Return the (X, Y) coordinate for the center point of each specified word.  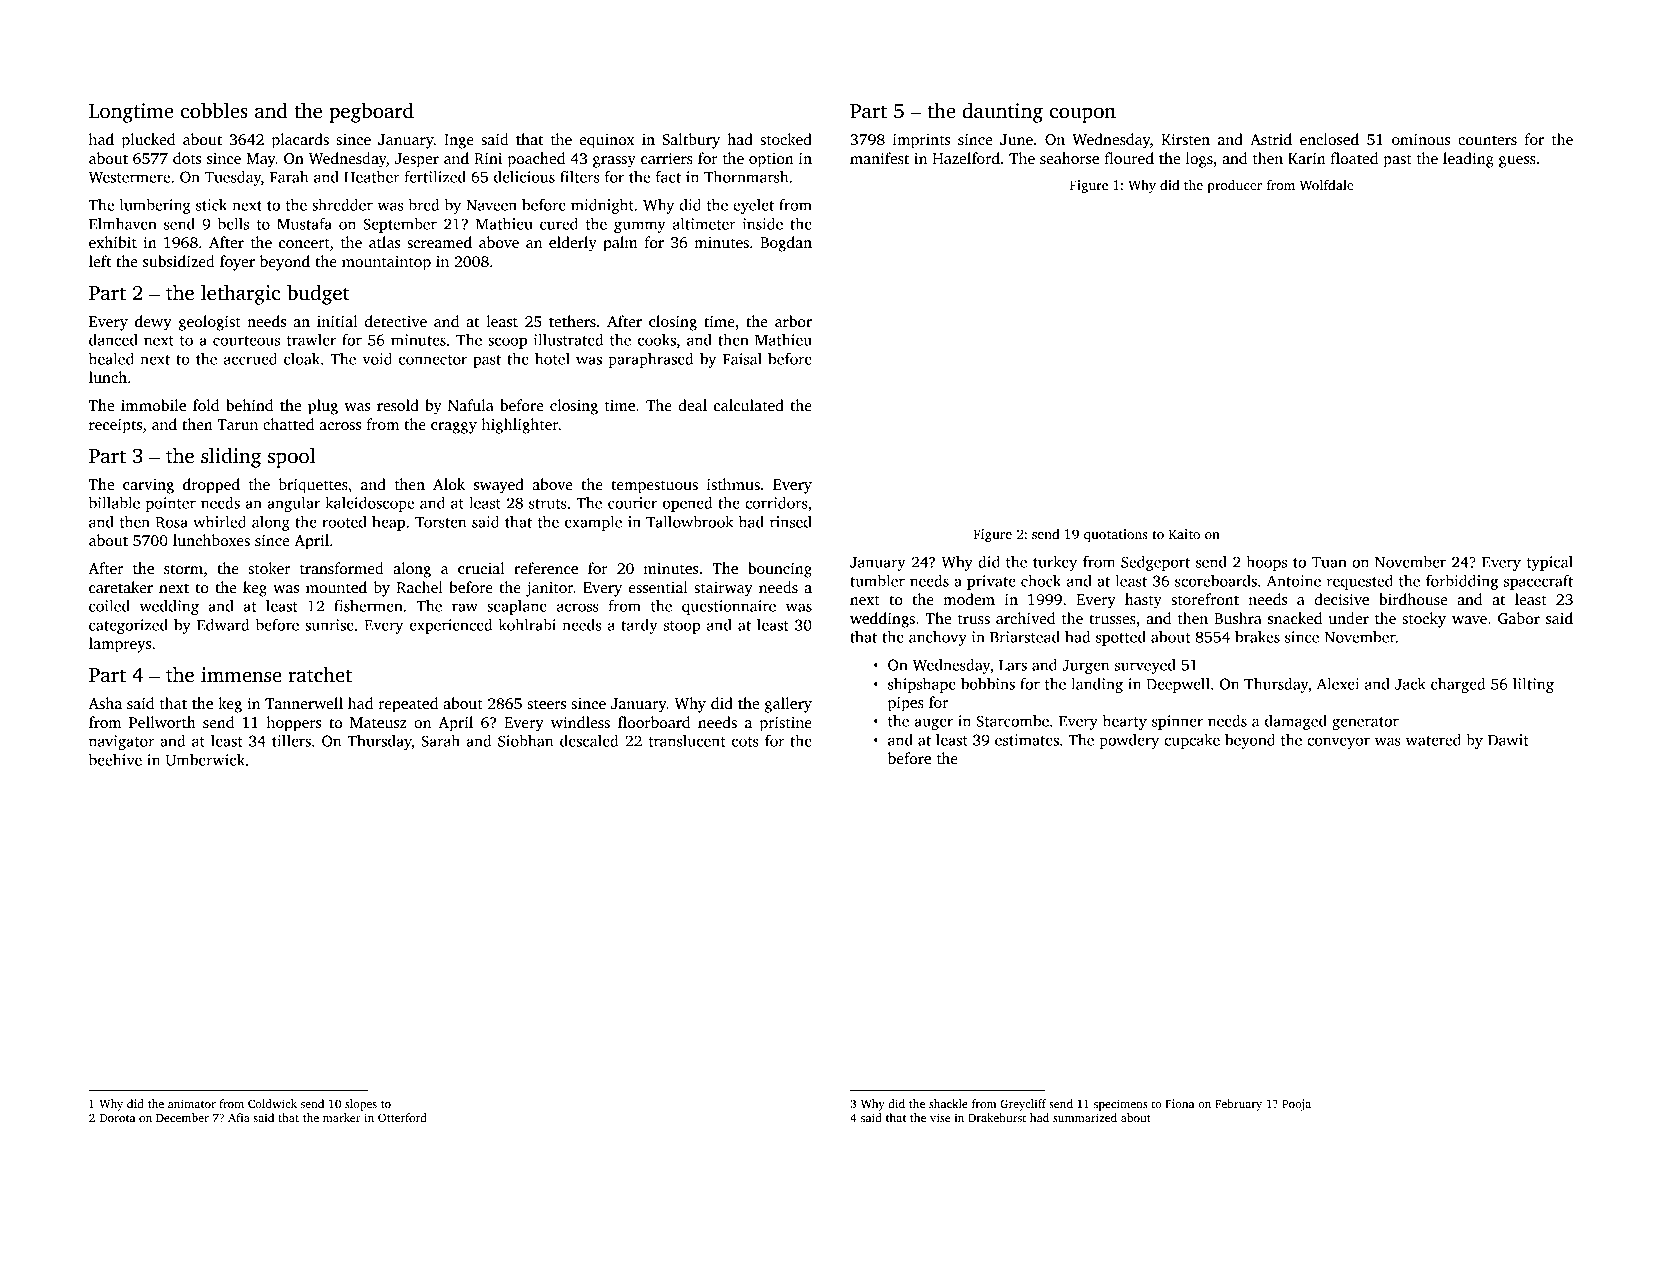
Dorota (117, 1118)
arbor (793, 321)
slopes (361, 1105)
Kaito (1184, 534)
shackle (948, 1103)
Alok (449, 484)
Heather (372, 177)
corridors (776, 503)
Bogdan (786, 244)
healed (111, 359)
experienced (450, 626)
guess (1517, 162)
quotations (1116, 535)
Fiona (1179, 1103)
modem (969, 599)
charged (1458, 685)
